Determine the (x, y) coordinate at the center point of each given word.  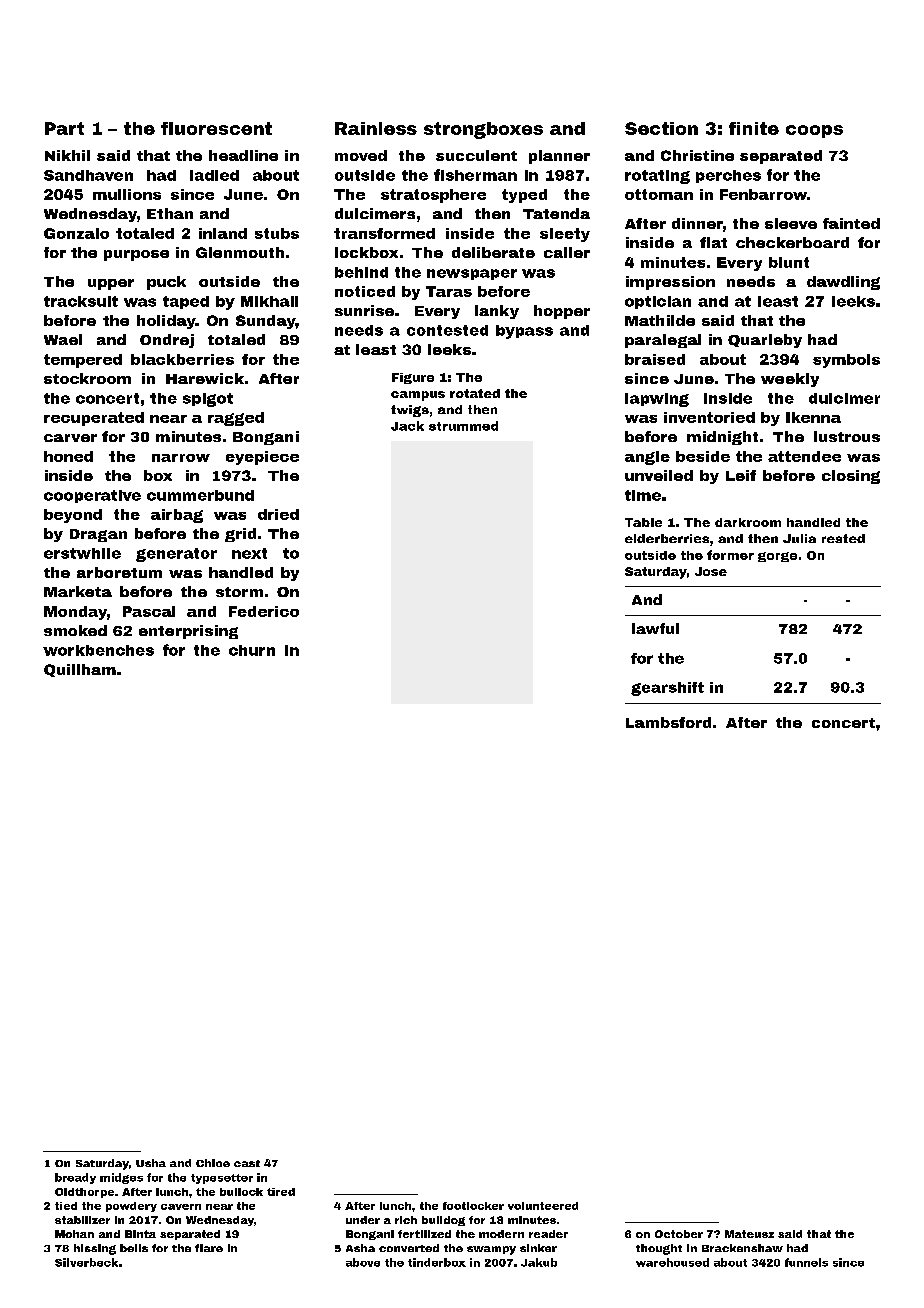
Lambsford (668, 722)
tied (66, 1206)
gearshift (667, 689)
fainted (851, 223)
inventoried (709, 417)
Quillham (80, 670)
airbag (177, 516)
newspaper (472, 274)
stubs (277, 233)
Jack (407, 426)
